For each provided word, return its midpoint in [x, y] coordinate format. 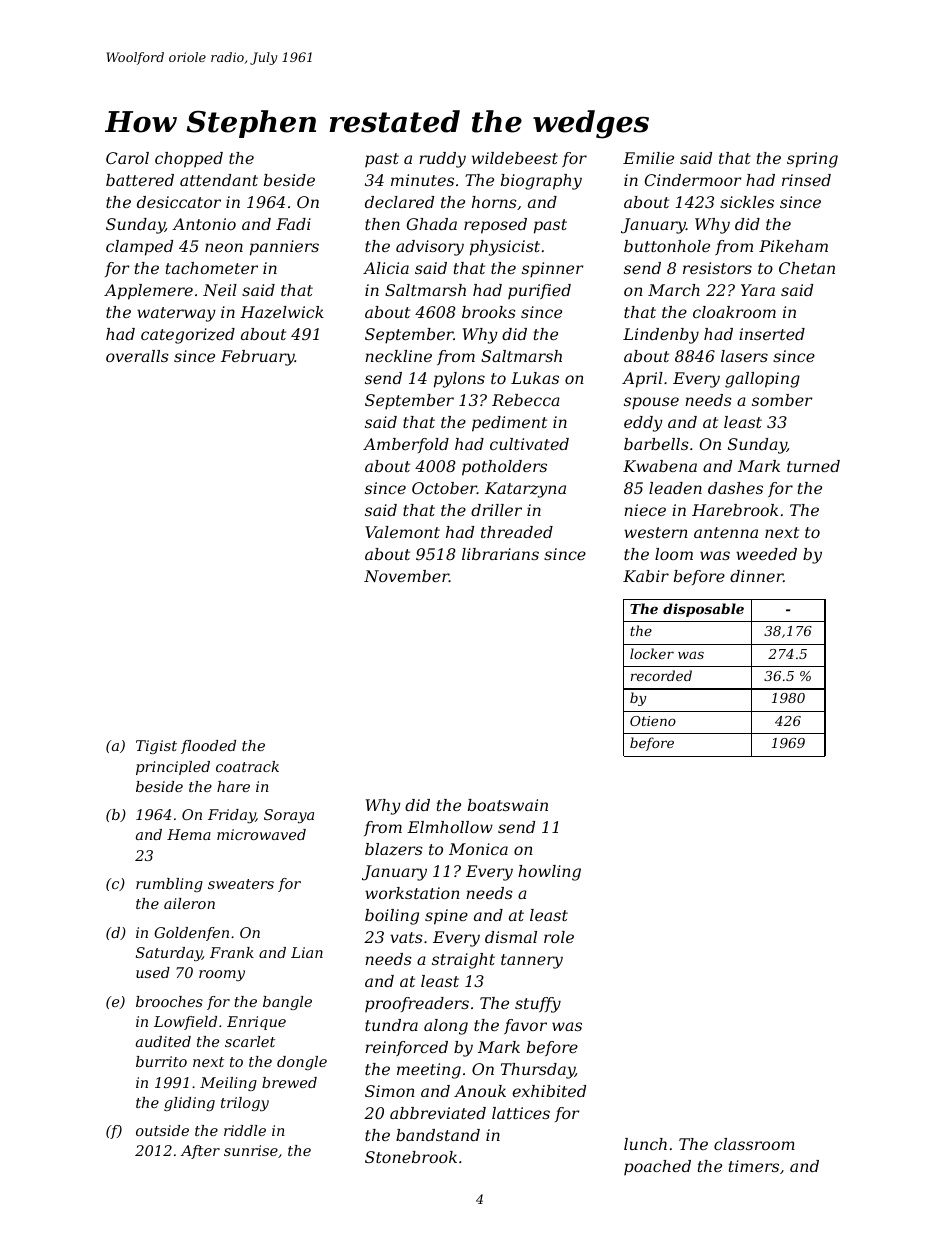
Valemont [402, 532]
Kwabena [660, 466]
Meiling [228, 1084]
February [258, 358]
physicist [505, 248]
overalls [137, 356]
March [674, 290]
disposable [703, 610]
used [153, 972]
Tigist [156, 747]
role [559, 937]
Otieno [653, 721]
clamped [139, 248]
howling [549, 873]
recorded [661, 675]
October [444, 488]
